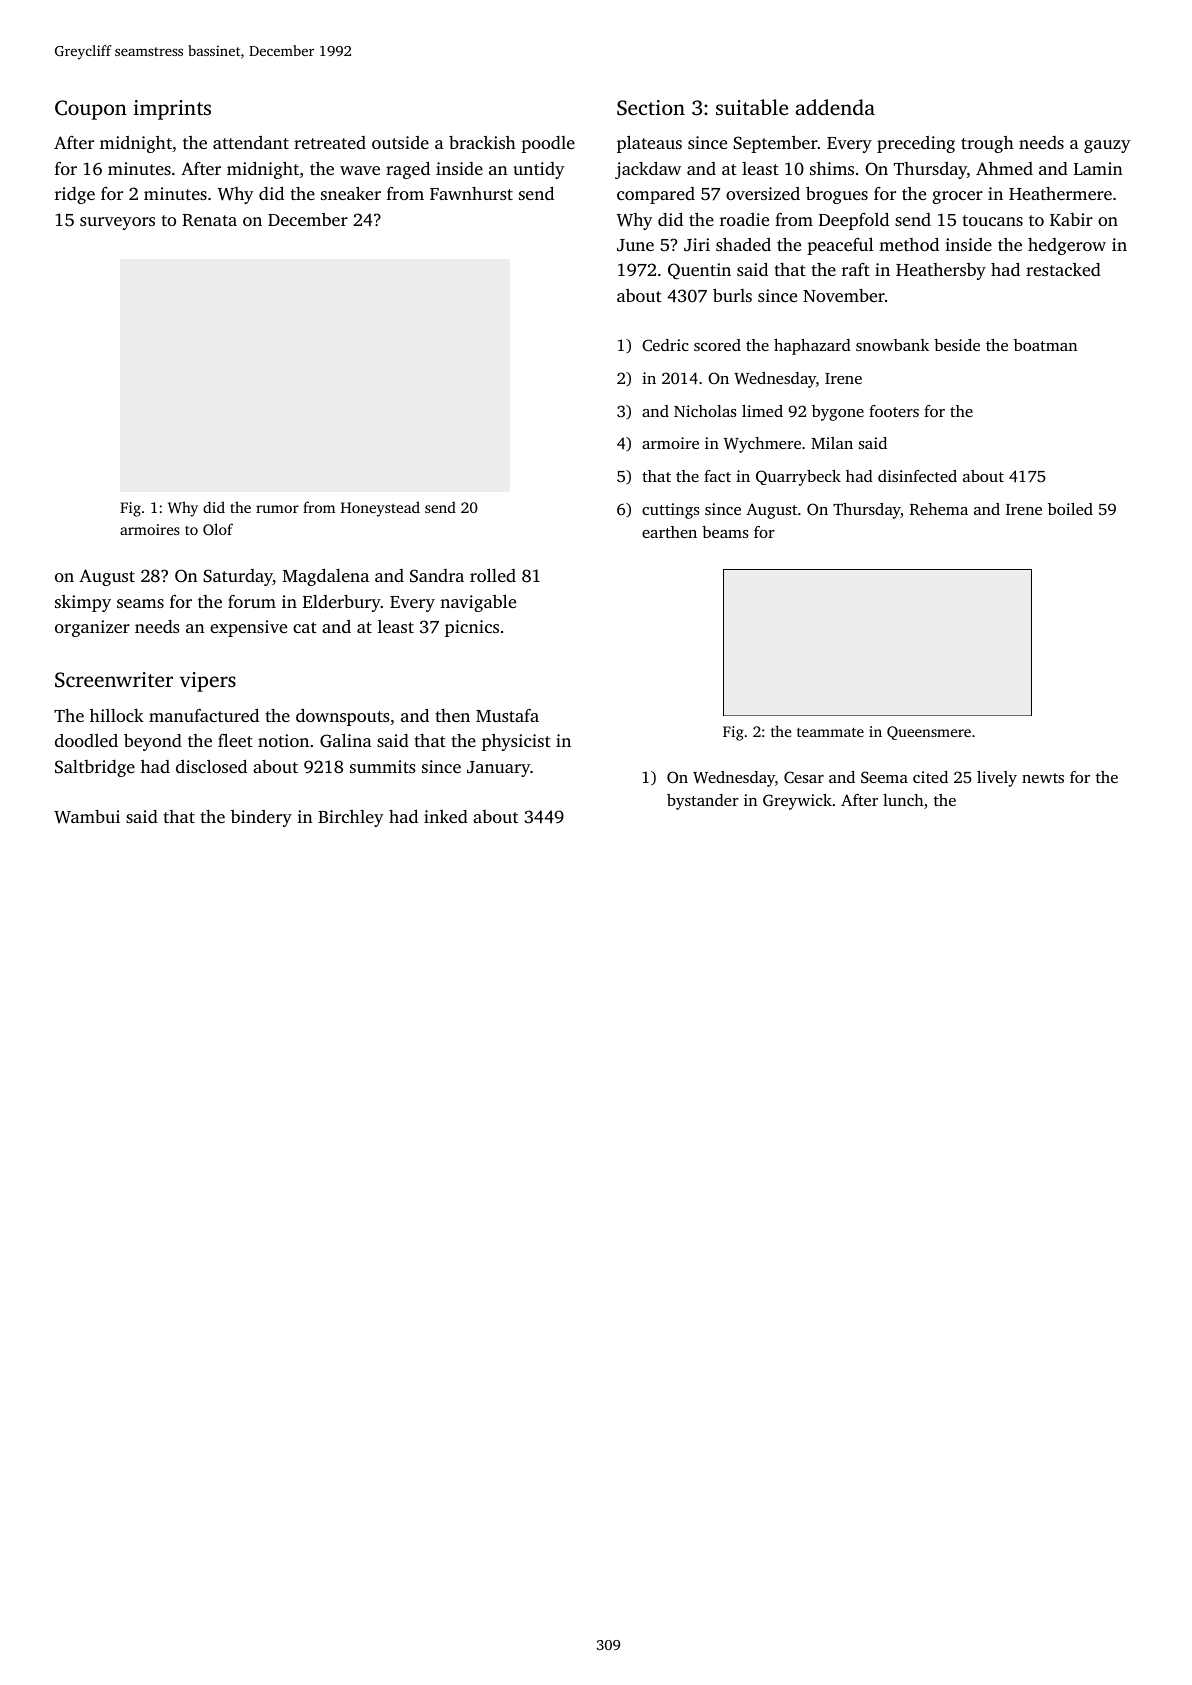 This screenshot has width=1192, height=1685. I want to click on lunch, so click(903, 800).
